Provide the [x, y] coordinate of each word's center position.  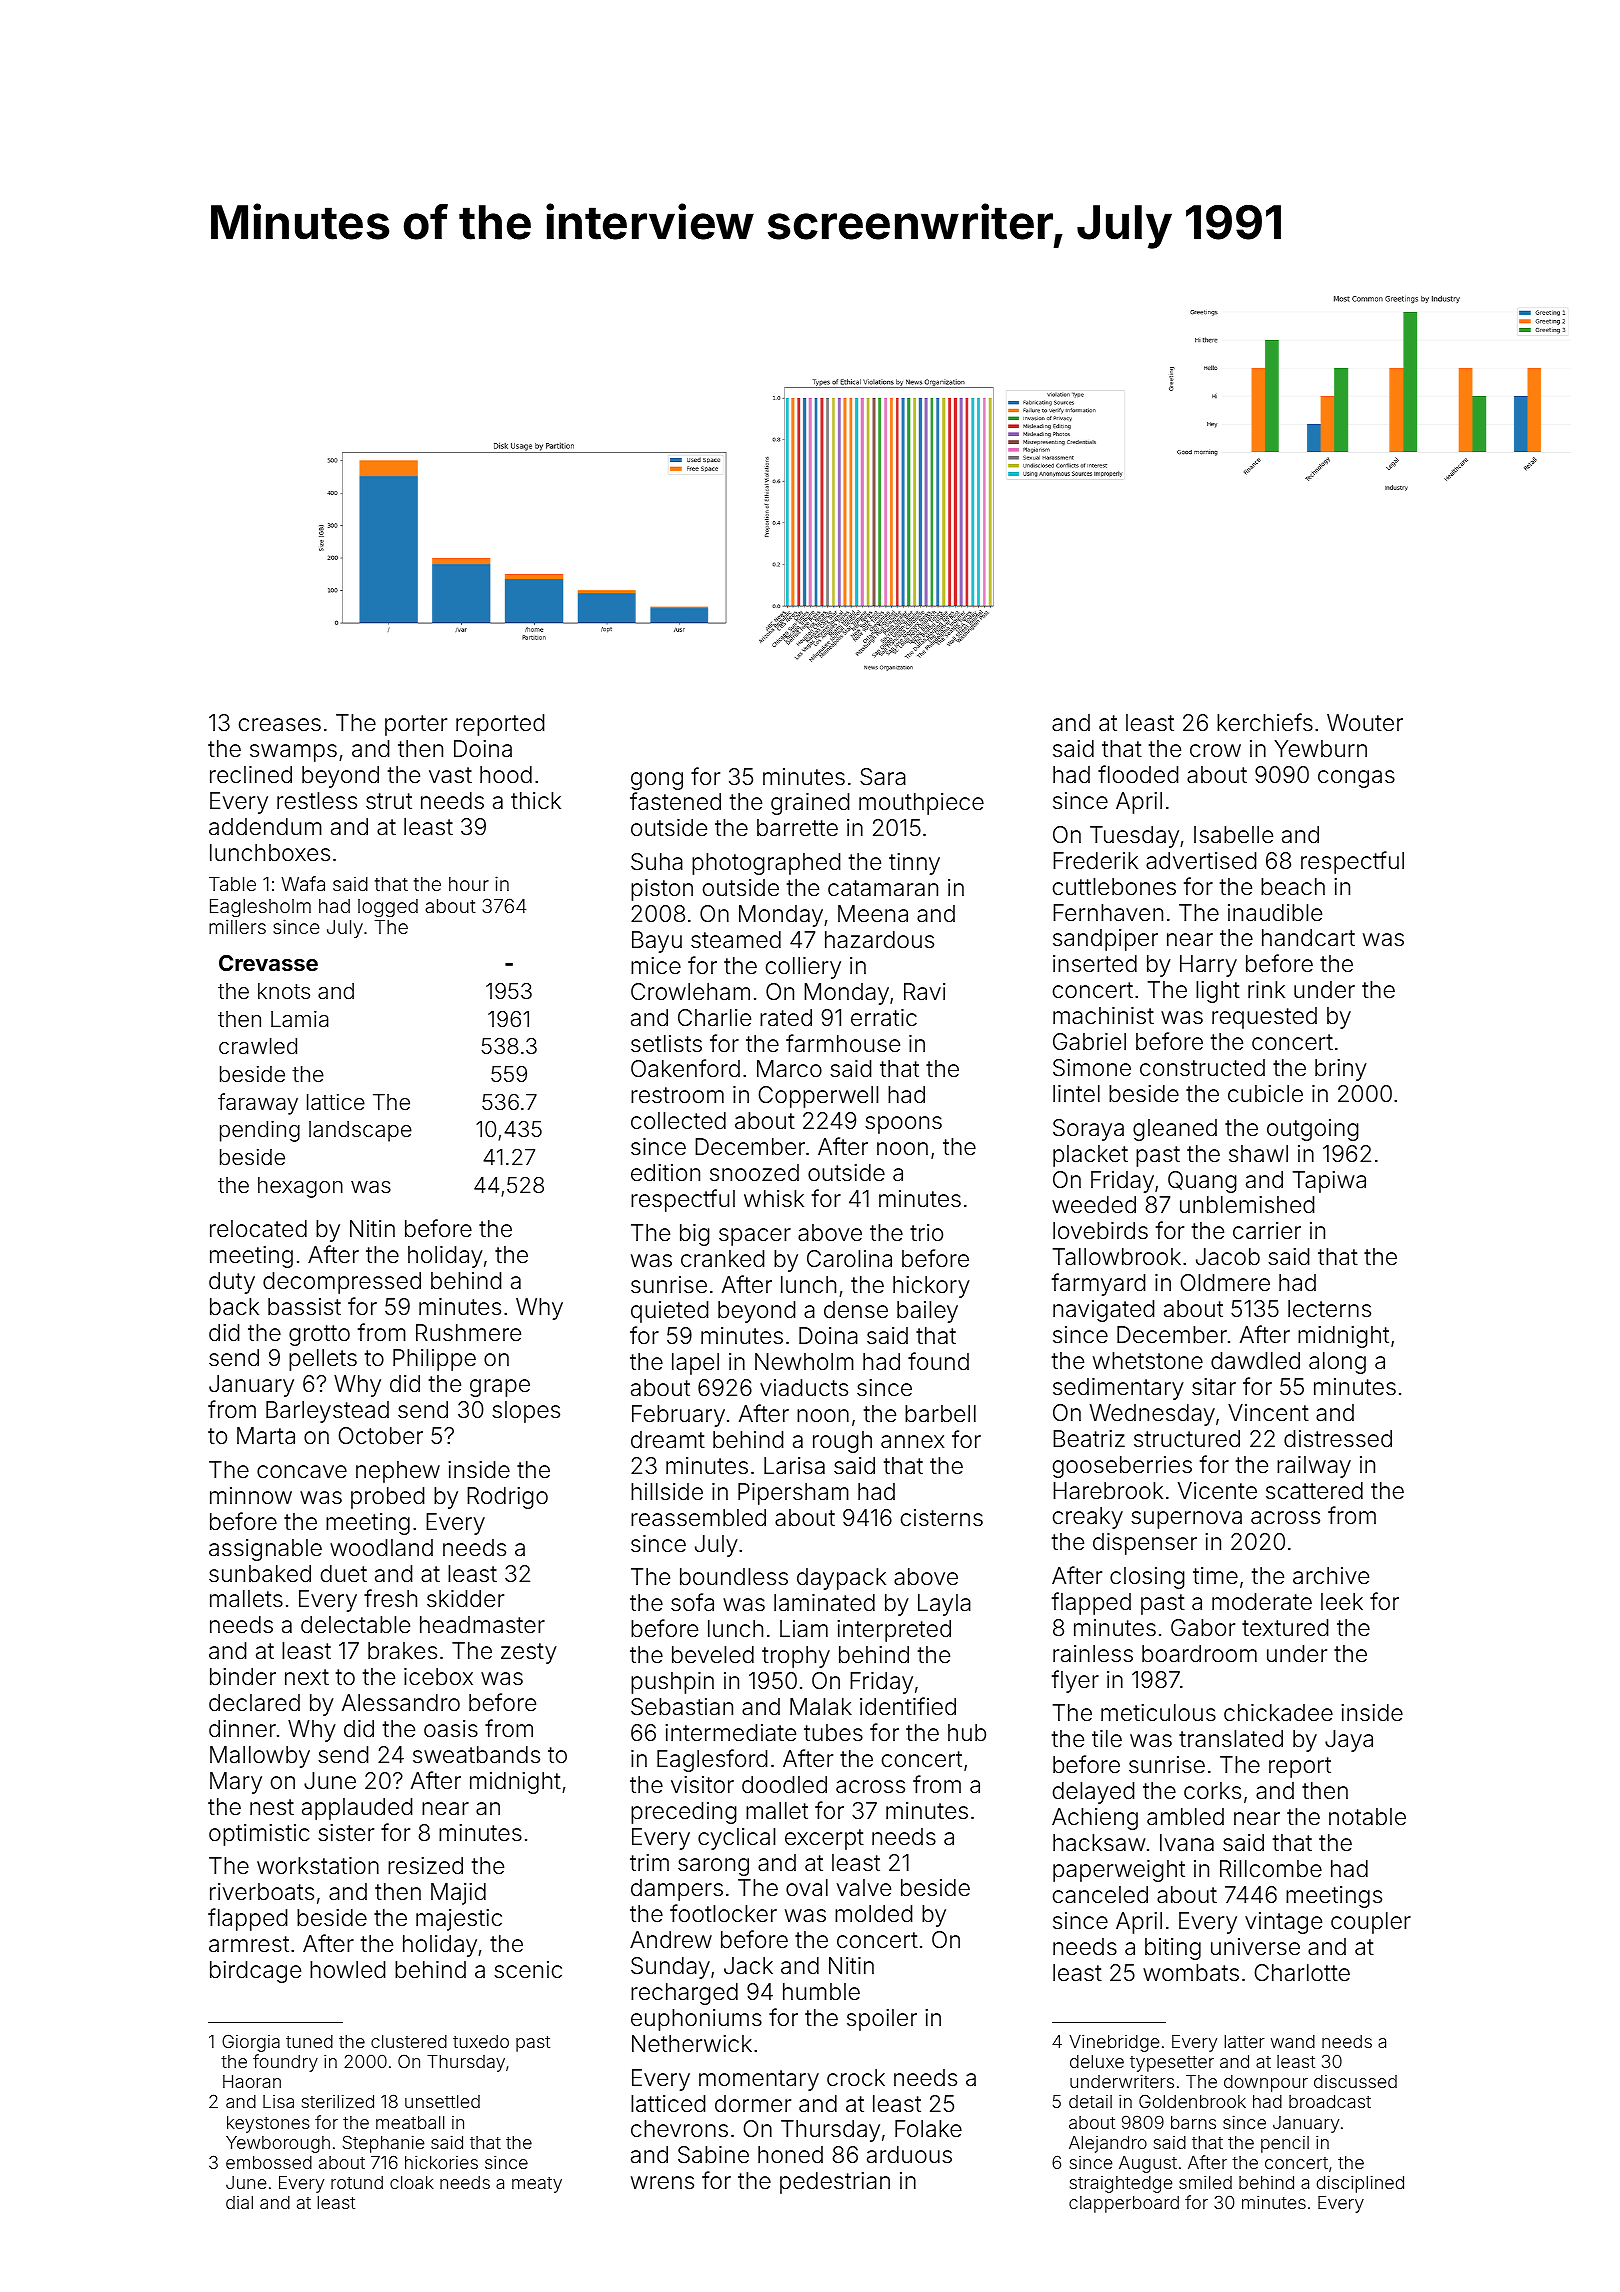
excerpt [824, 1839]
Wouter [1365, 723]
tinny [914, 864]
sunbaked [260, 1574]
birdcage [255, 1972]
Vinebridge [1114, 2043]
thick [536, 800]
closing [1147, 1578]
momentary [759, 2080]
